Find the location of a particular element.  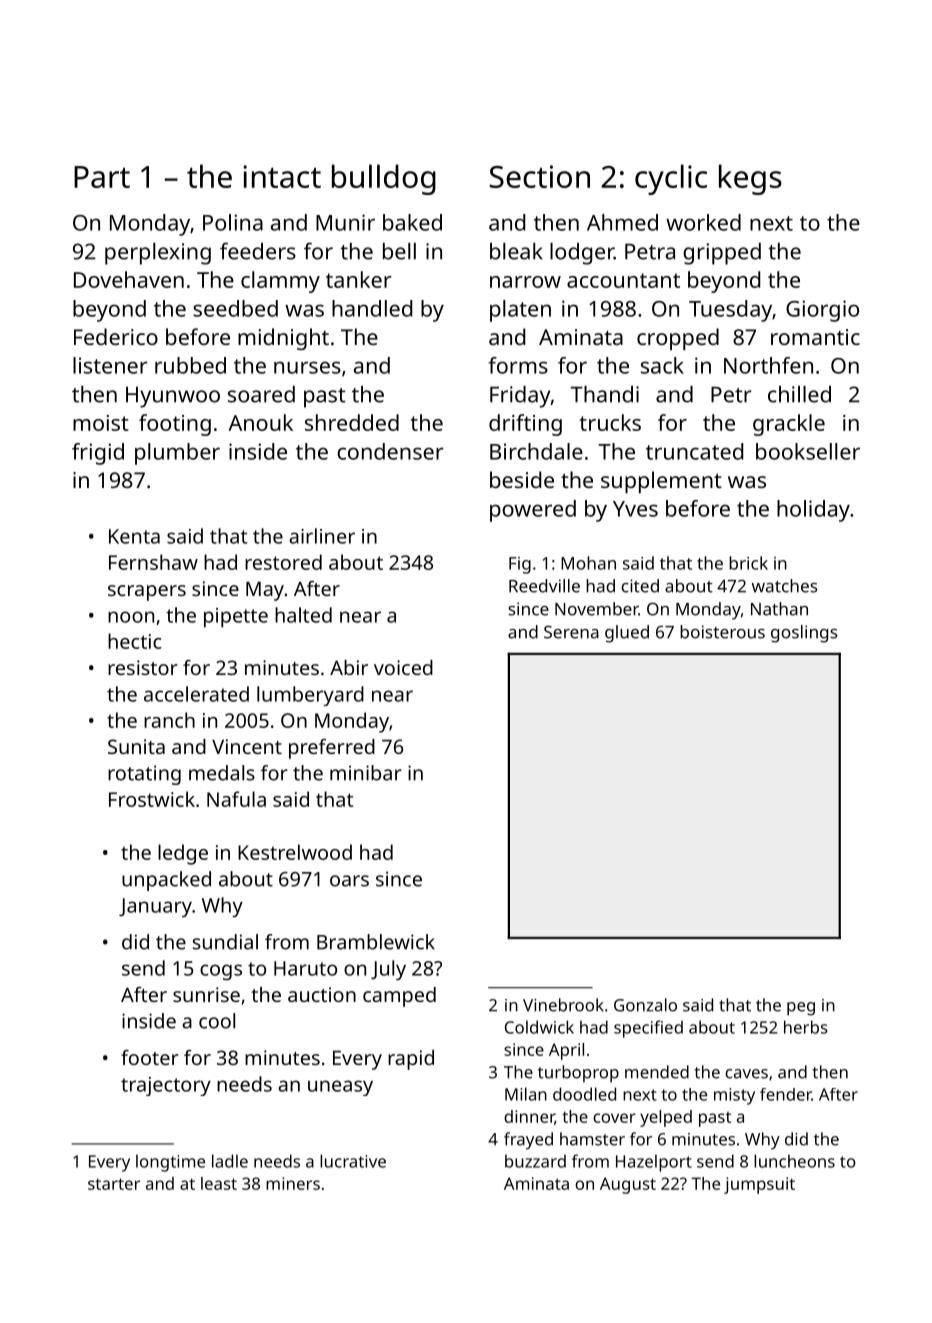

Thandi is located at coordinates (604, 394).
